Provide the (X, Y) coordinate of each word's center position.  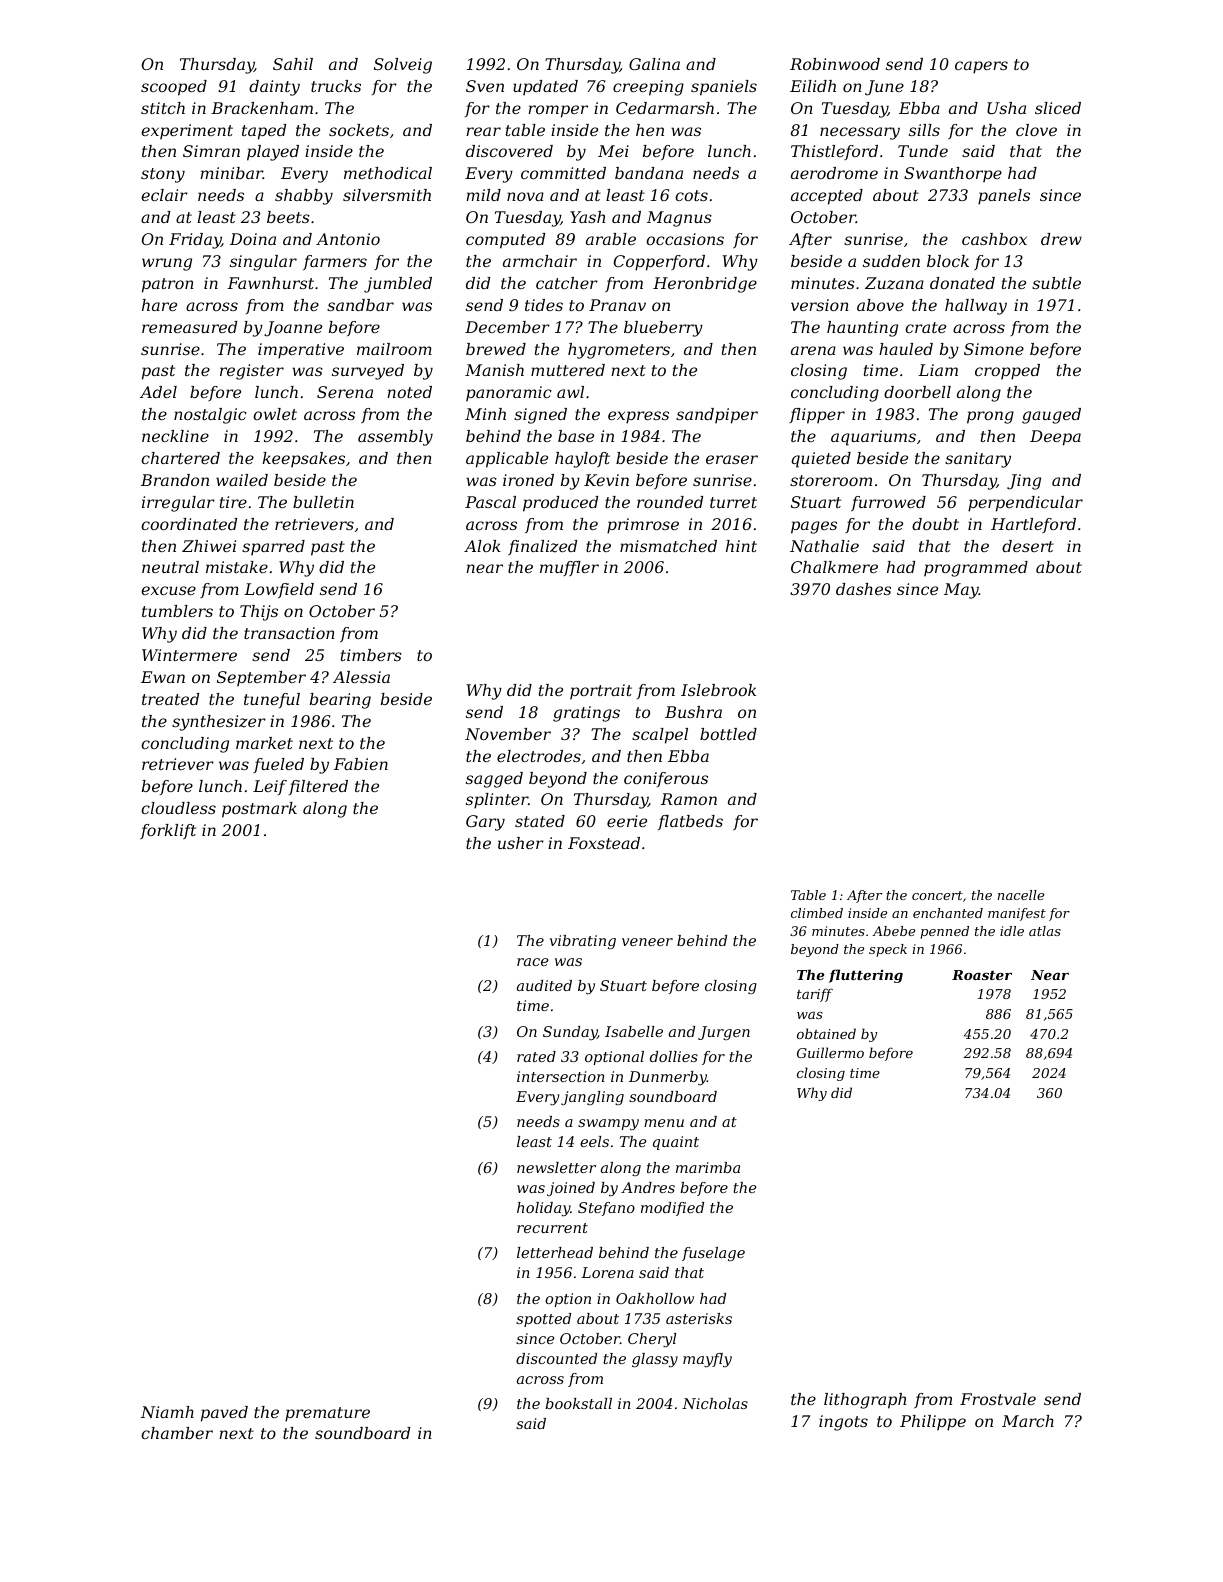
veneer (647, 942)
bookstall (578, 1403)
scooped (174, 88)
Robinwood (835, 64)
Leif (270, 787)
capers (981, 67)
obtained (826, 1033)
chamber (177, 1433)
